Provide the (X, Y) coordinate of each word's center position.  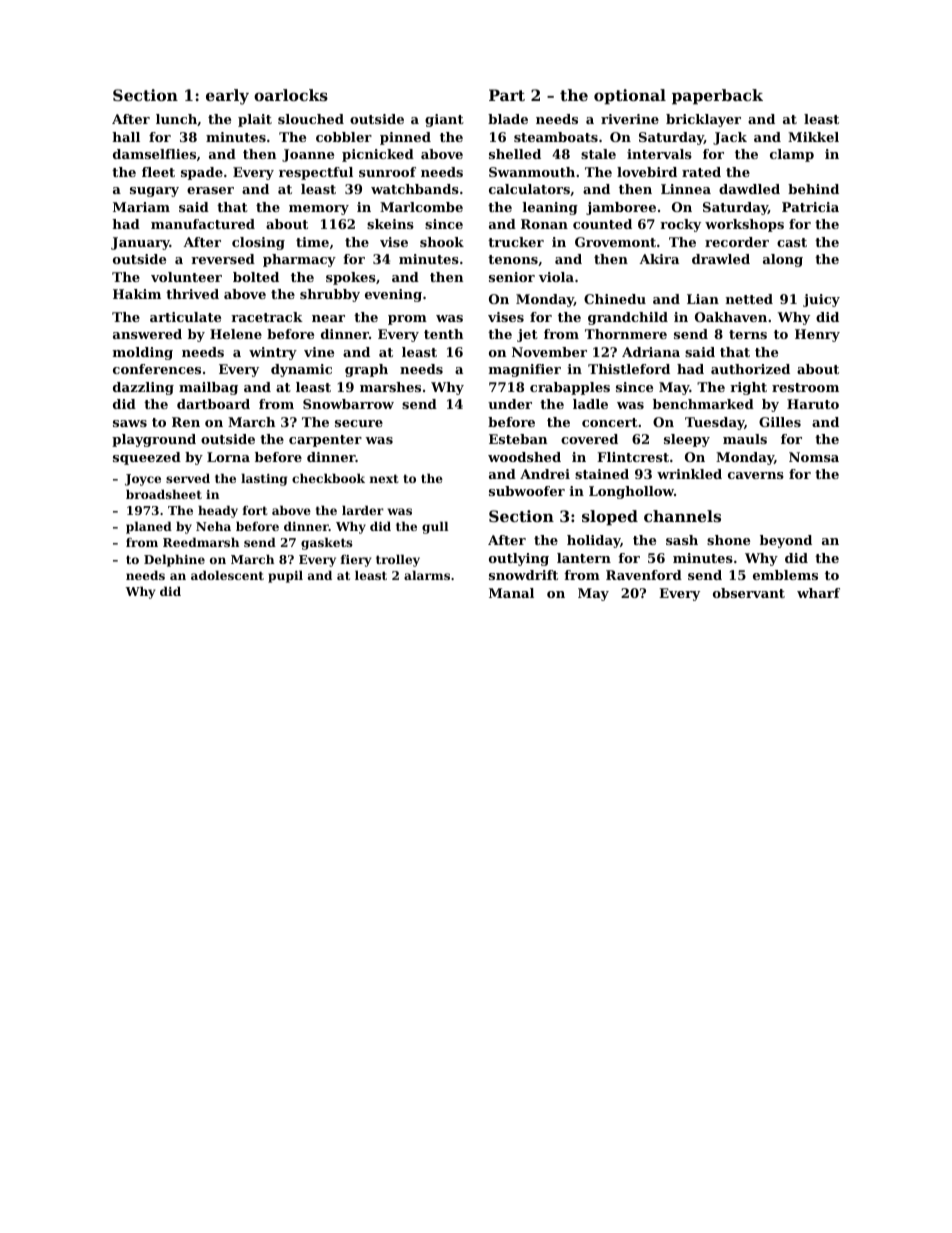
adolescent (227, 575)
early (227, 97)
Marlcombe (421, 207)
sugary (154, 192)
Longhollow (631, 492)
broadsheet (164, 494)
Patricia (810, 207)
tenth (443, 334)
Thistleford (629, 369)
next (384, 478)
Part (507, 95)
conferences (157, 369)
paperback (717, 97)
